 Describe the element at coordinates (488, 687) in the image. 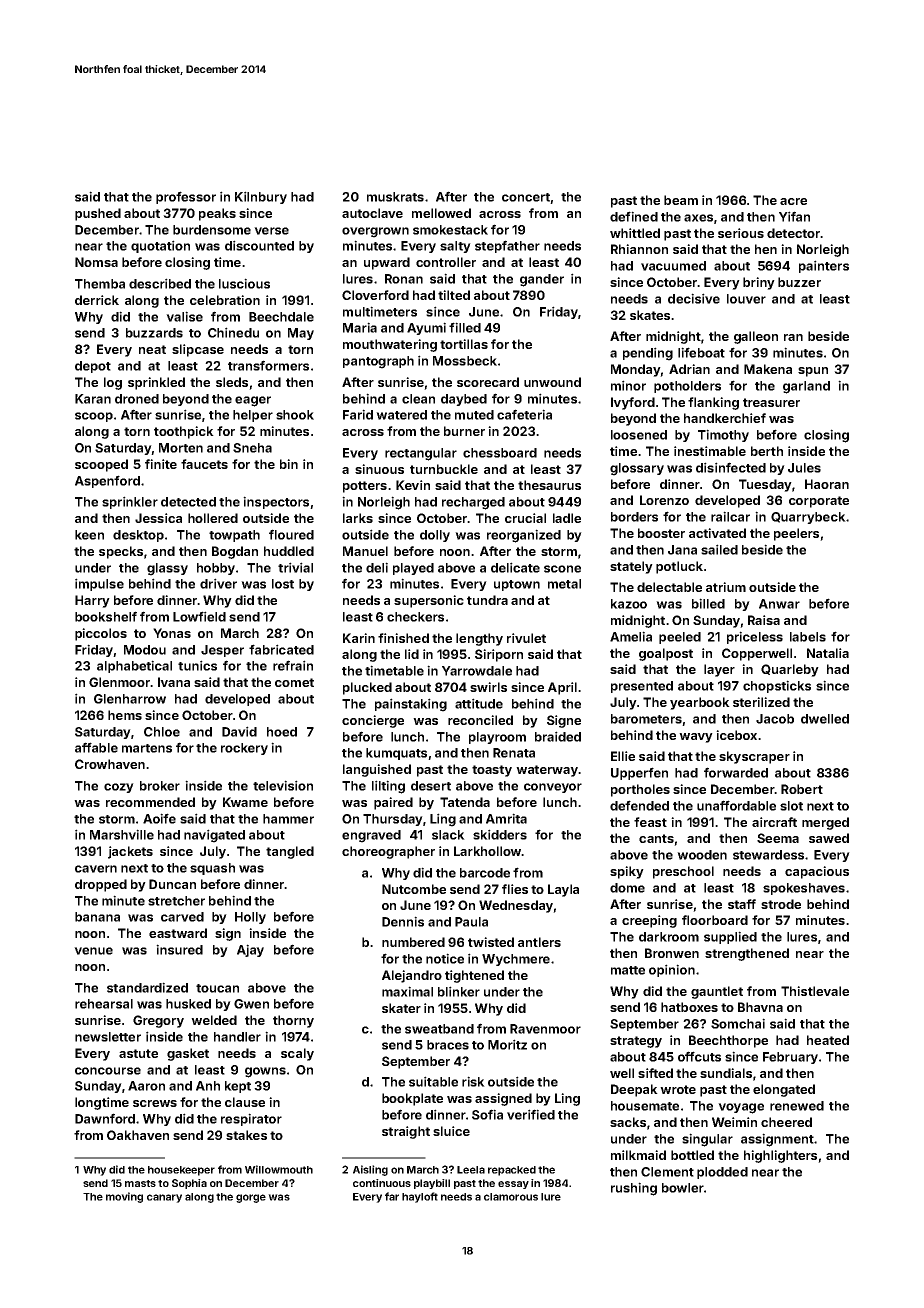

I see `swirls` at that location.
